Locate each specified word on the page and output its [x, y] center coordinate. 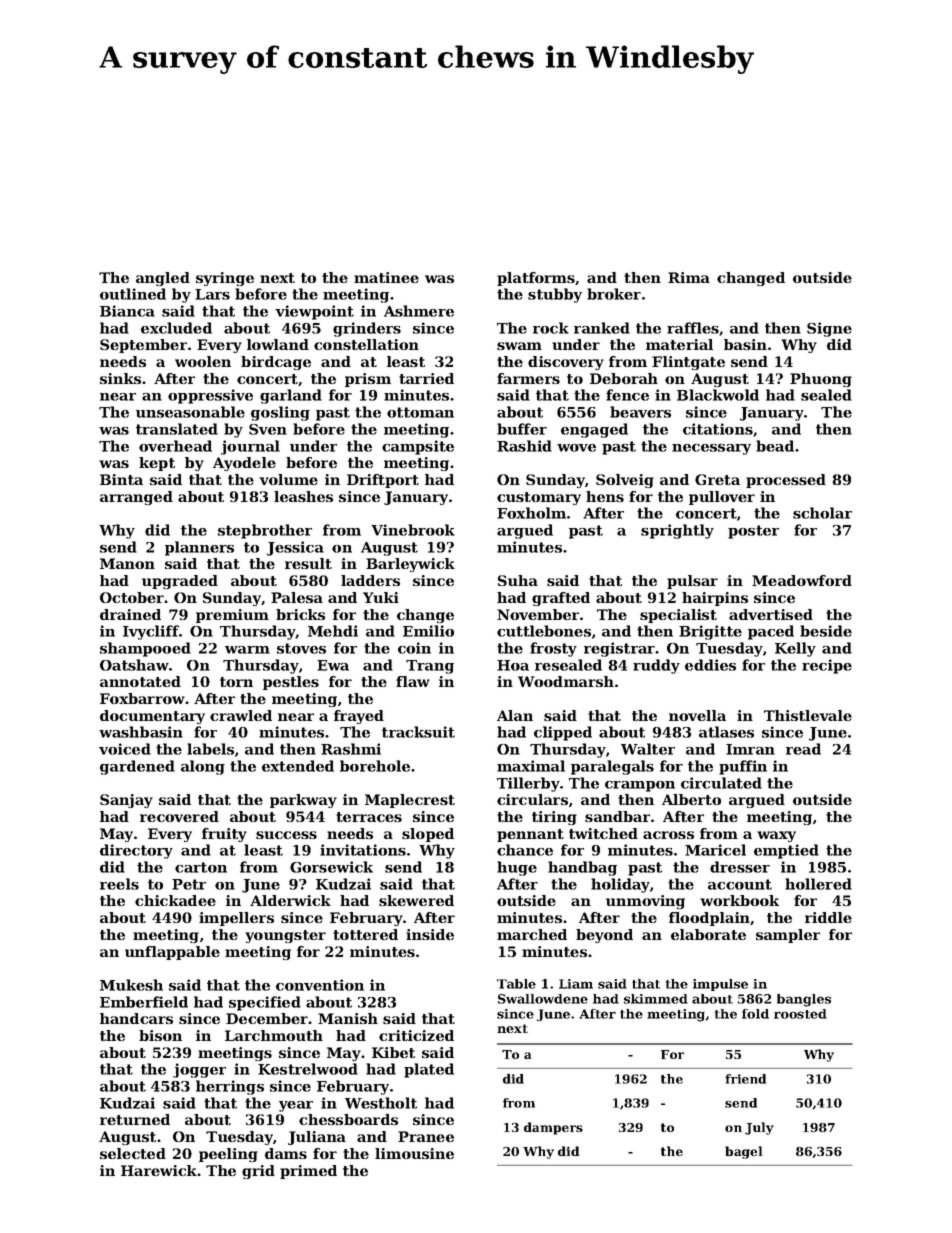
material [679, 344]
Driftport [383, 481]
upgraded [180, 582]
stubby [555, 295]
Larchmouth [274, 1035]
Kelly [795, 649]
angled [163, 279]
